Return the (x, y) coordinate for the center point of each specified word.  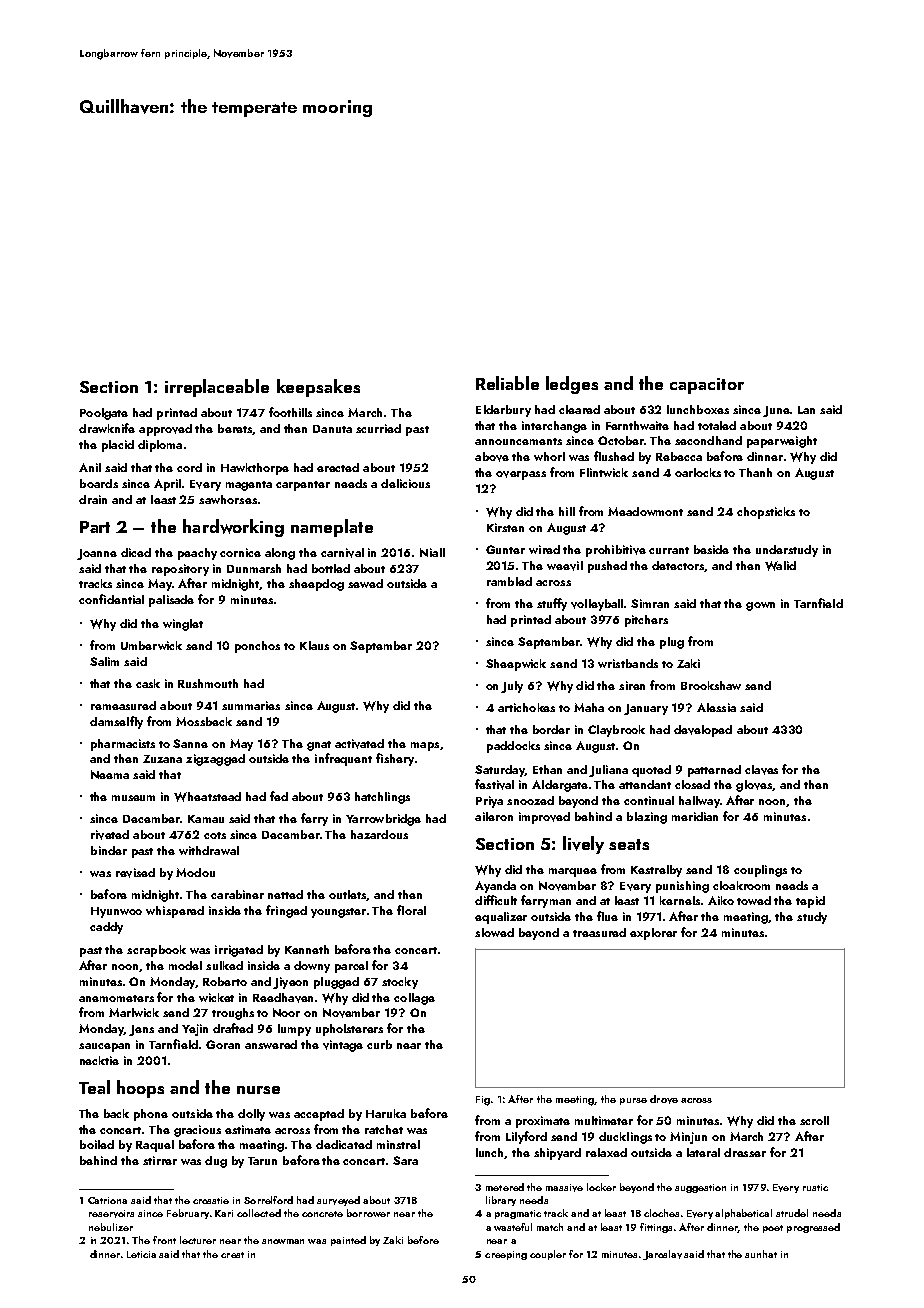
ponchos (257, 647)
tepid (810, 902)
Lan (806, 410)
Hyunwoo (116, 912)
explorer (653, 934)
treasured (599, 932)
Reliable (507, 383)
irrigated (239, 951)
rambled (509, 581)
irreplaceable (217, 388)
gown (760, 606)
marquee (573, 872)
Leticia (141, 1254)
